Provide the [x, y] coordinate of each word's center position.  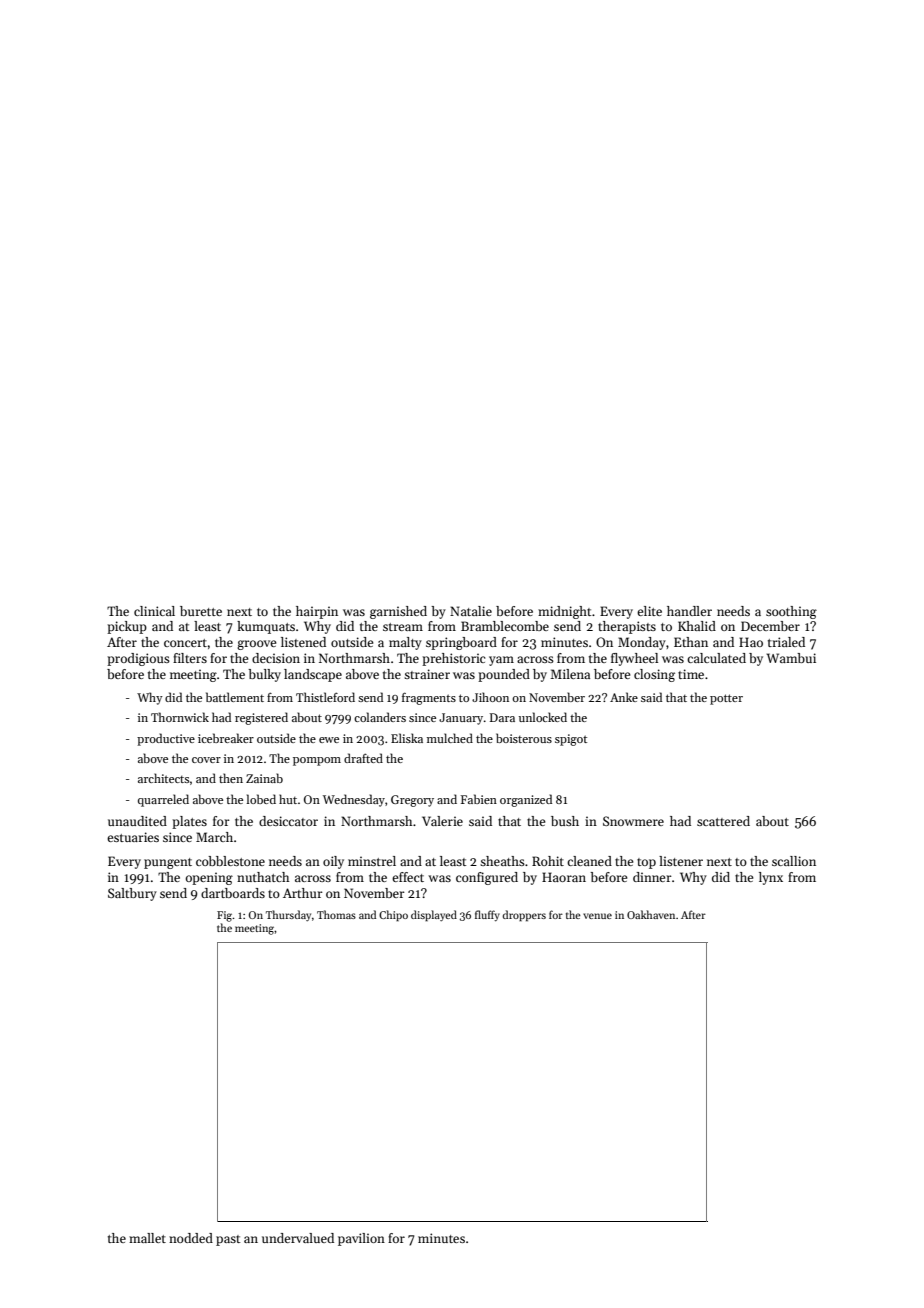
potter [726, 699]
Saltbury [132, 894]
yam [501, 661]
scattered [723, 821]
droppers [524, 916]
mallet [147, 1238]
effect [408, 877]
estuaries [133, 837]
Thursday [288, 915]
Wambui [791, 658]
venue [597, 916]
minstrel [372, 861]
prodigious [138, 659]
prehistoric [453, 659]
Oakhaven [651, 914]
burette [201, 611]
